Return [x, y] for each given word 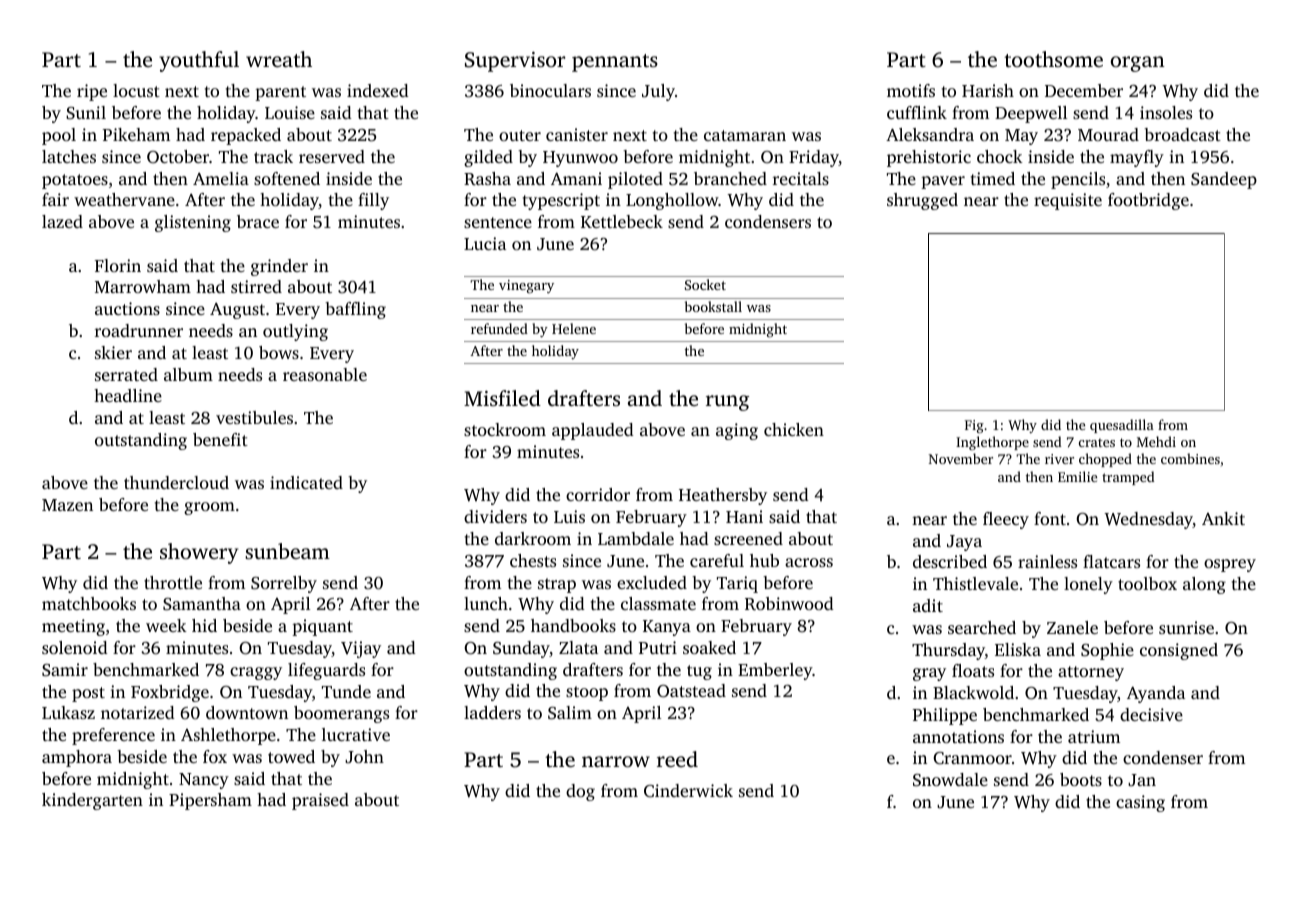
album [188, 374]
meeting [73, 627]
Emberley [775, 671]
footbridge [1148, 201]
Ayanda [1156, 694]
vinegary [526, 287]
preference [113, 736]
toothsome [1053, 59]
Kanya [667, 628]
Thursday [948, 651]
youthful [199, 61]
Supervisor [515, 62]
